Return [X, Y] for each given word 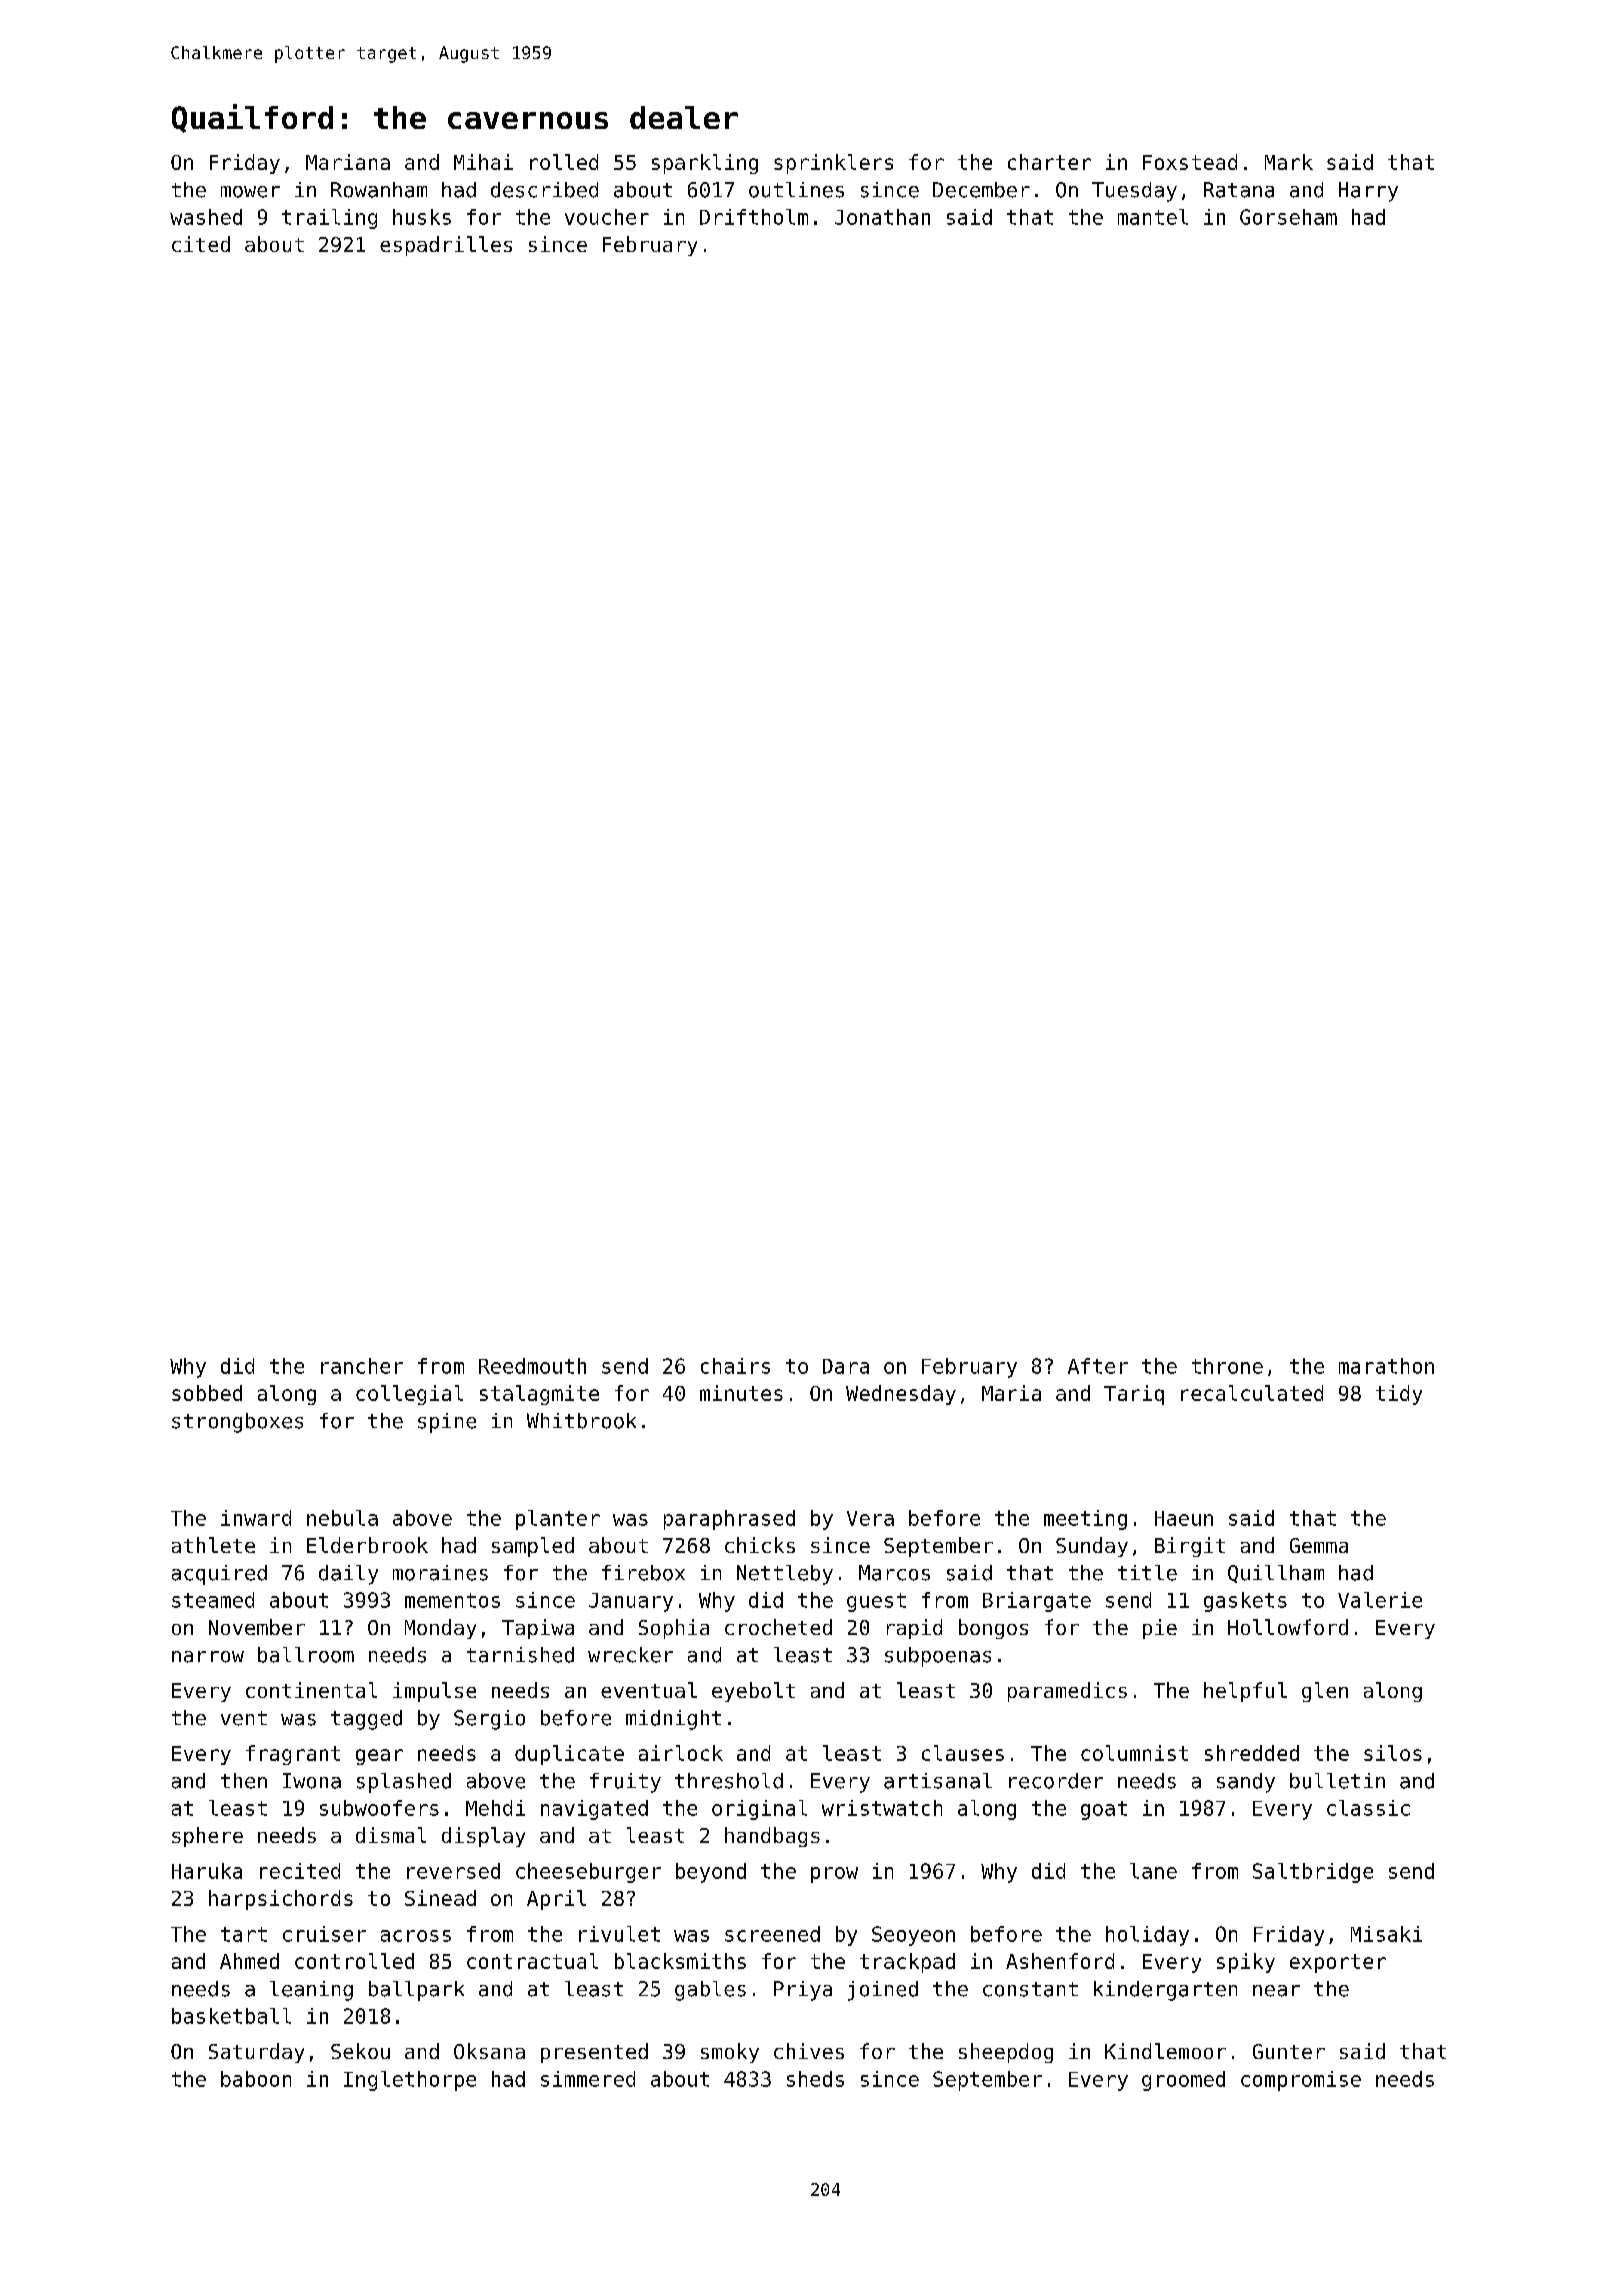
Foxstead [1190, 162]
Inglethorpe [410, 2081]
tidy [1399, 1395]
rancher [362, 1366]
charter [1049, 162]
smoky [730, 2053]
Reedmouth [532, 1366]
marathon [1386, 1366]
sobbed [207, 1393]
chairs [735, 1366]
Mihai [483, 162]
